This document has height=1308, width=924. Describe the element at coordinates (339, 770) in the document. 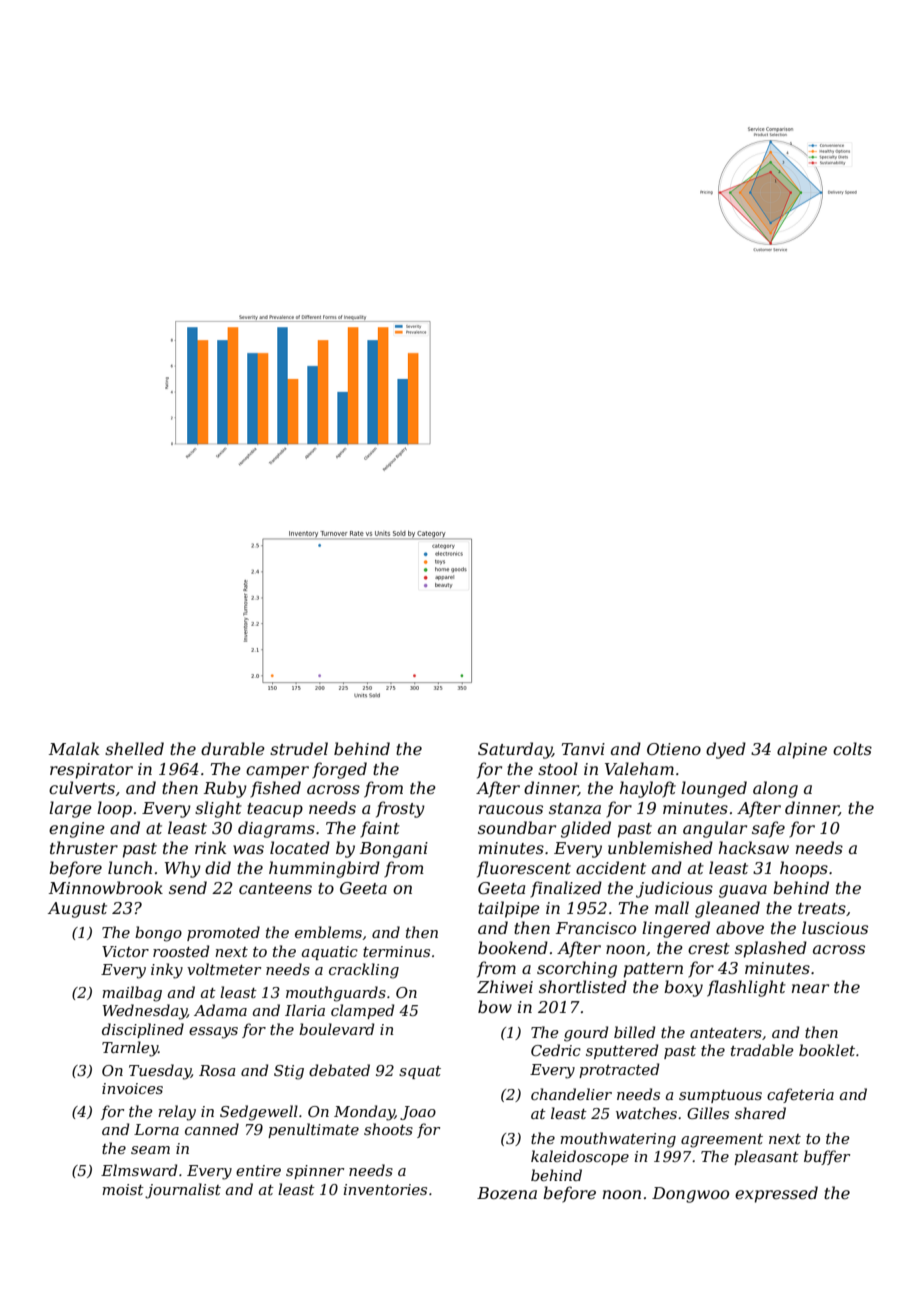

I see `forged` at that location.
